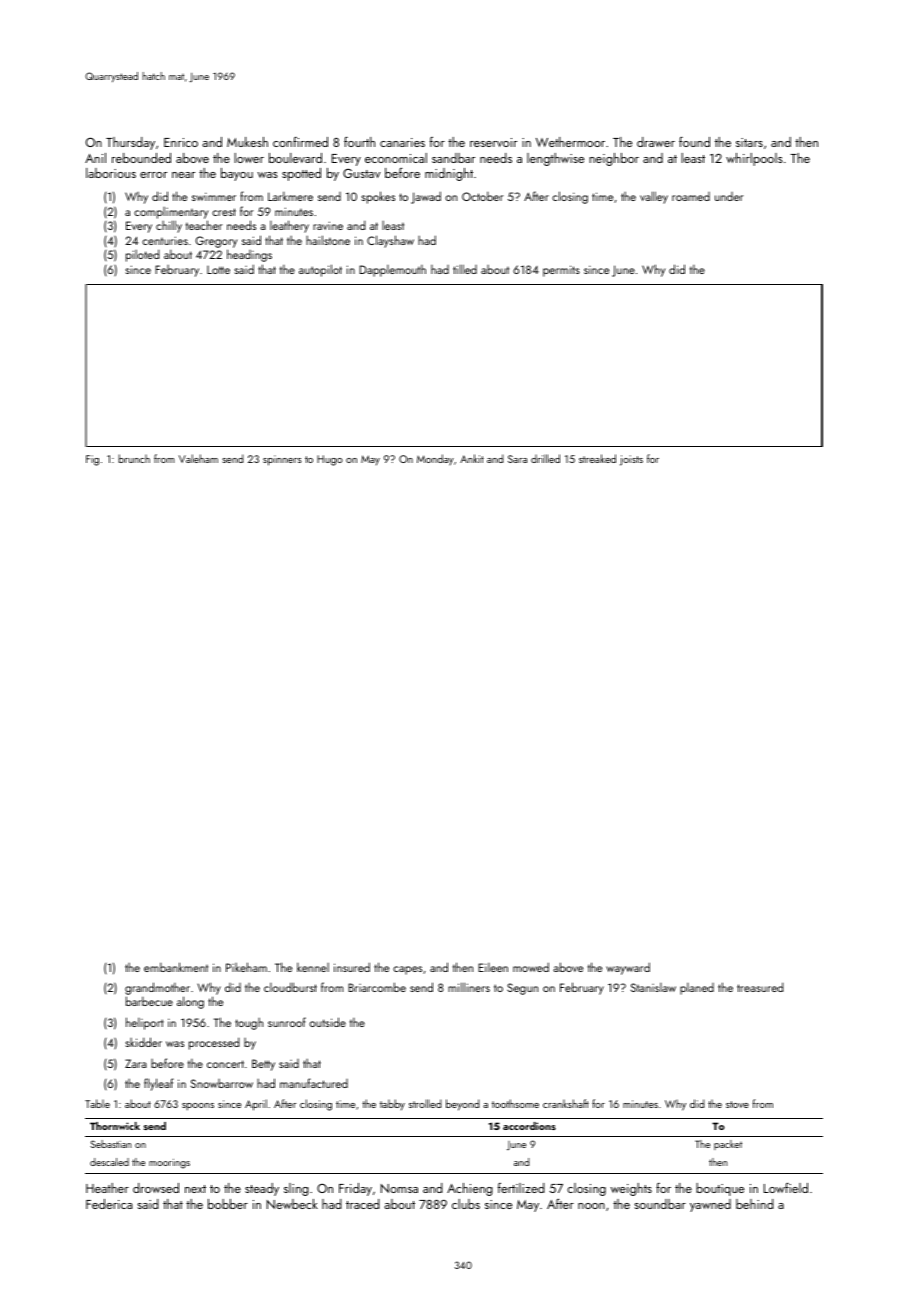 Image resolution: width=908 pixels, height=1316 pixels. What do you see at coordinates (181, 142) in the image?
I see `Enrico` at bounding box center [181, 142].
